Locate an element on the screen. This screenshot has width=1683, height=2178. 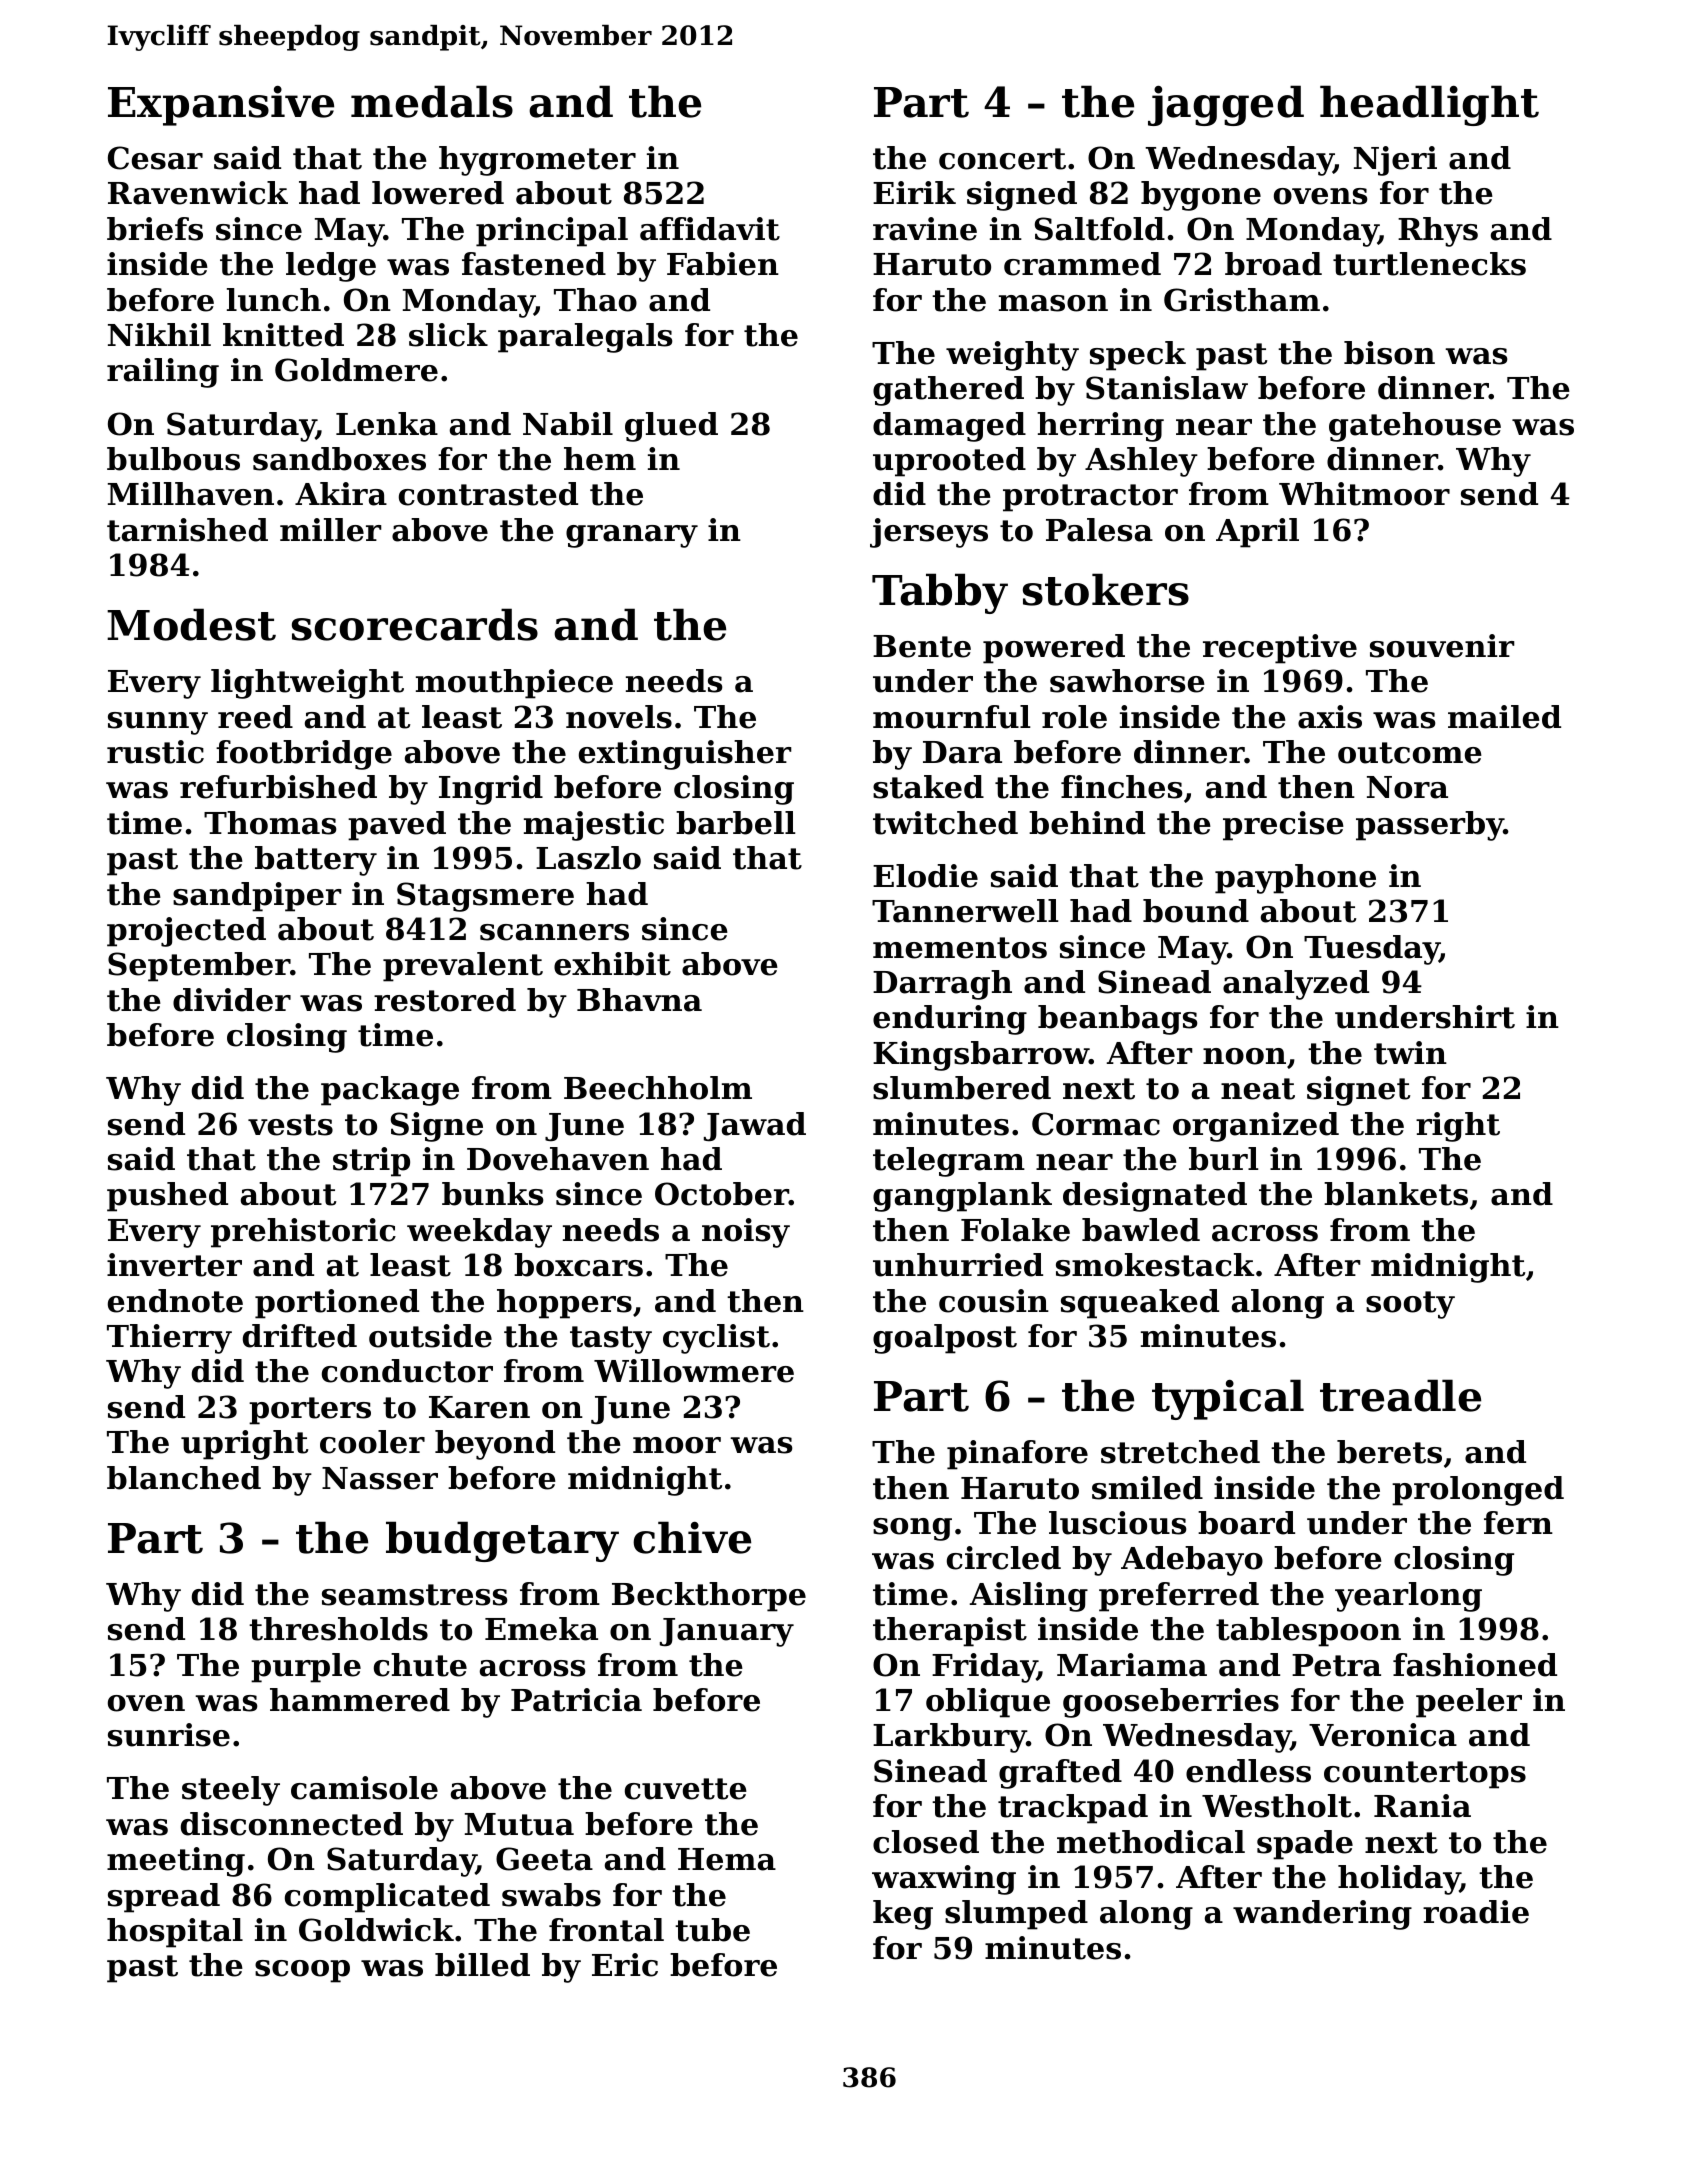
Stagsmere is located at coordinates (485, 897).
